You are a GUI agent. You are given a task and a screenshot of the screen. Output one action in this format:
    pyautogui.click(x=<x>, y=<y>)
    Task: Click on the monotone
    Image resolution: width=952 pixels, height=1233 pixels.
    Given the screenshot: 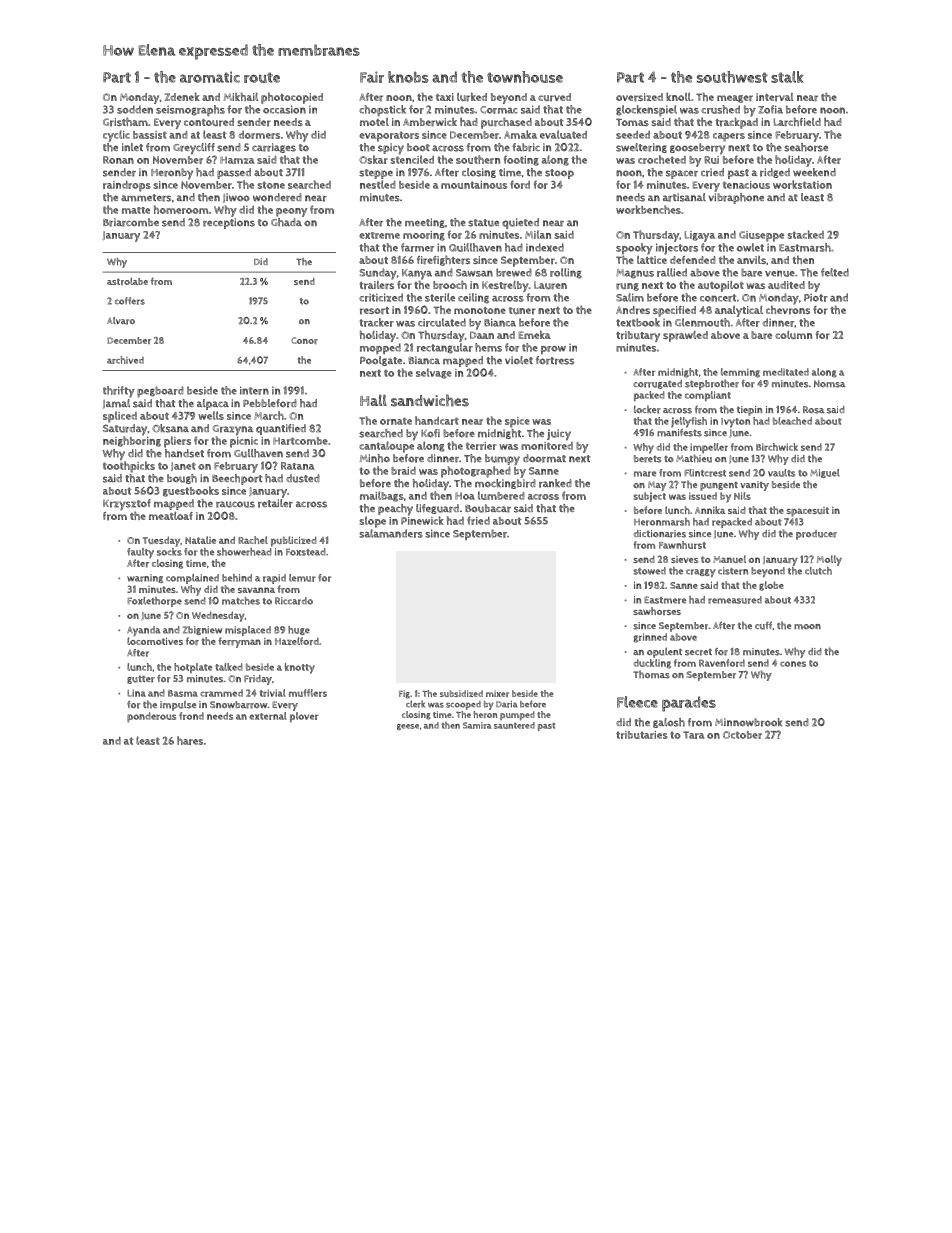 What is the action you would take?
    pyautogui.click(x=480, y=310)
